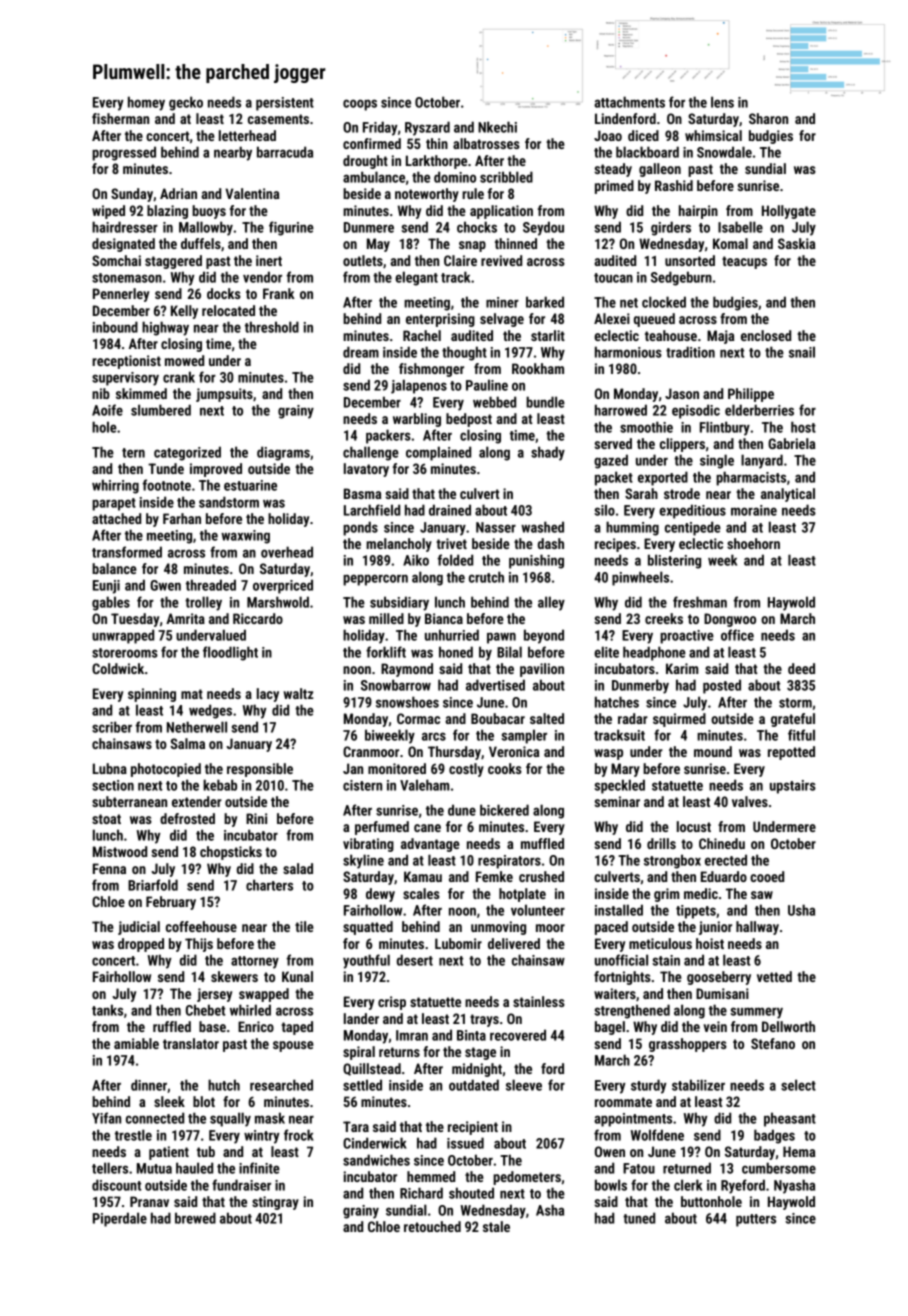  I want to click on researched, so click(281, 1085).
